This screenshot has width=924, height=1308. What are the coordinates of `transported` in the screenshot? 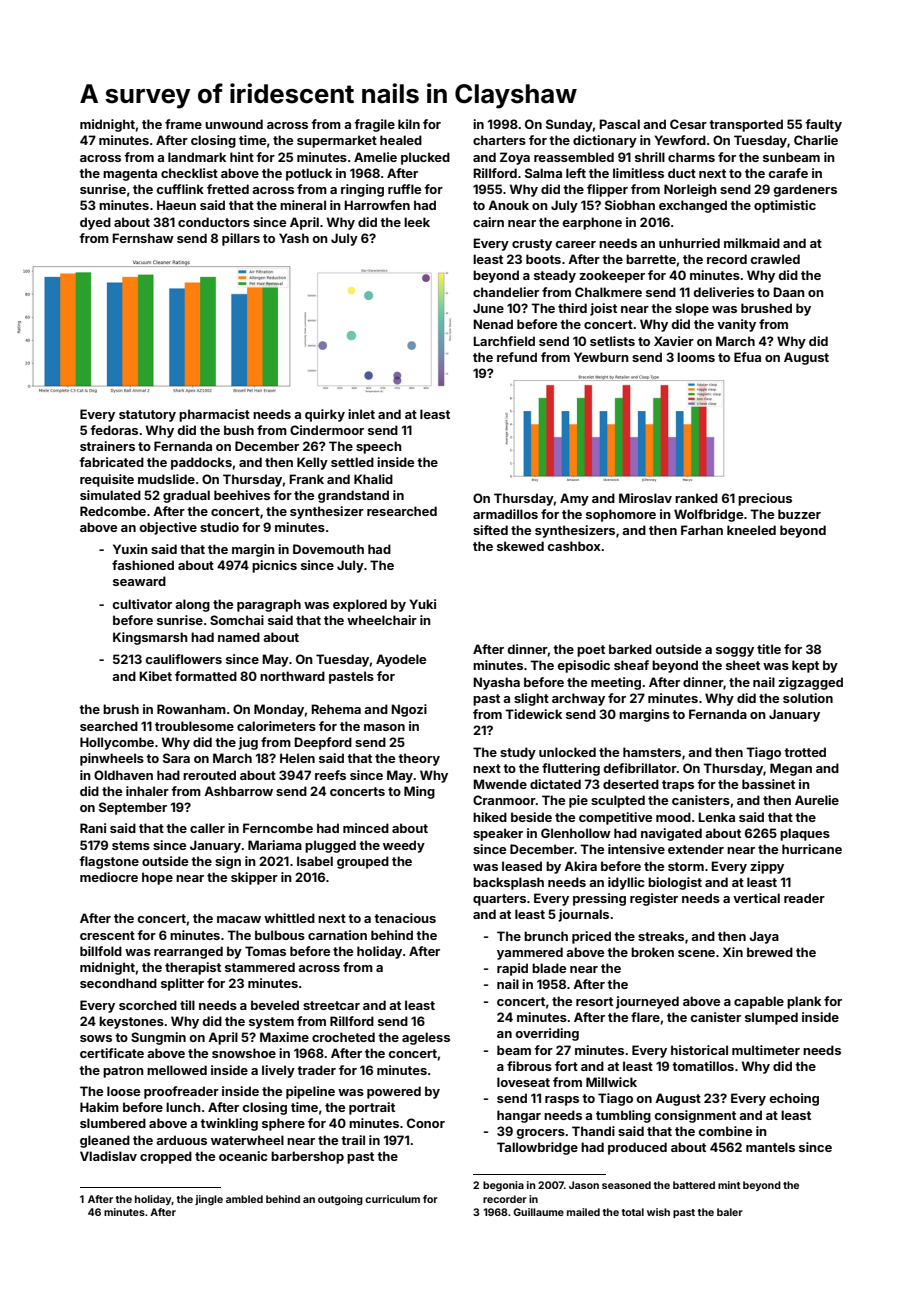 It's located at (746, 125).
